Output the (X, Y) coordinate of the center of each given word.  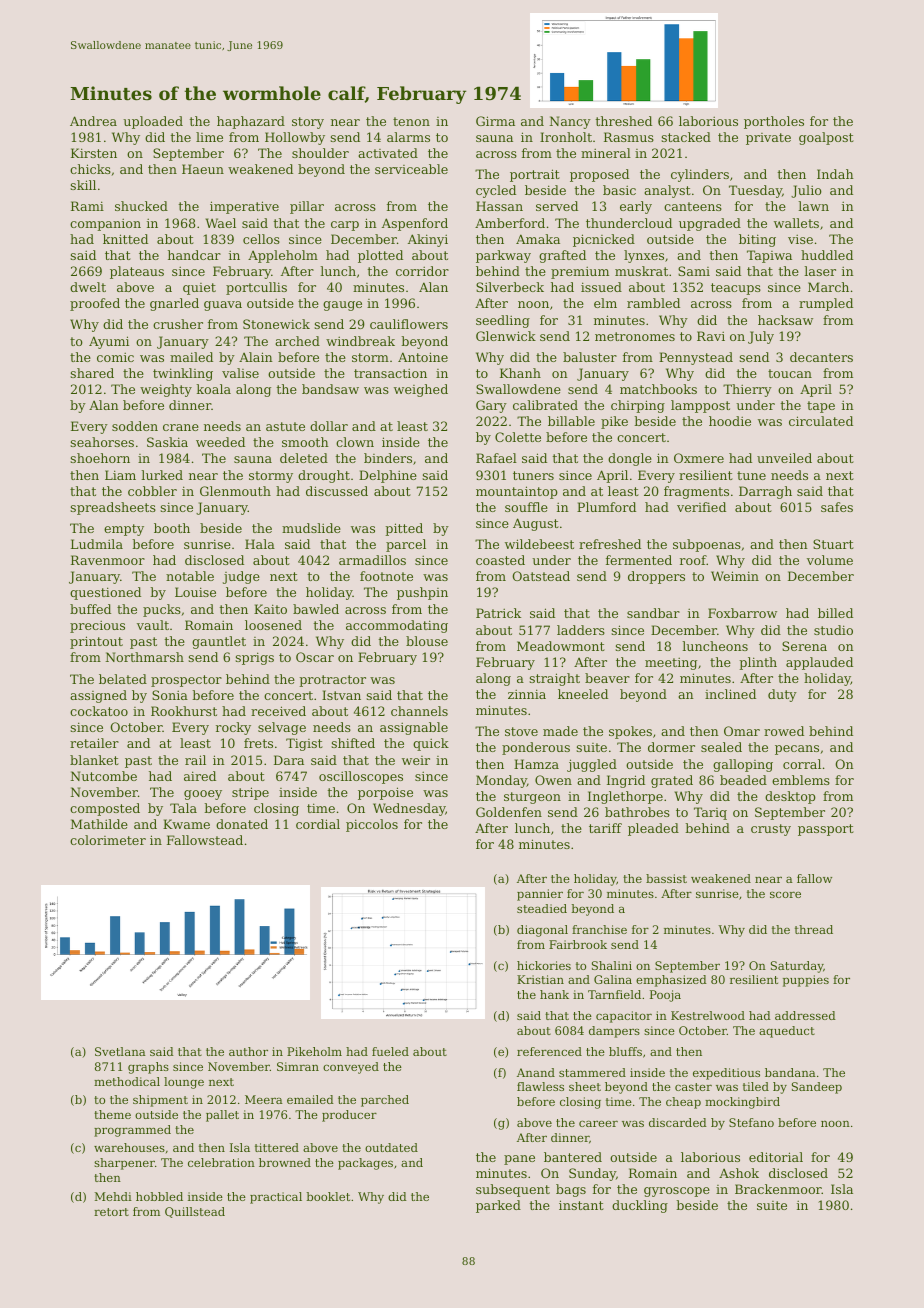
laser (820, 271)
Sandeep (817, 1088)
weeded (220, 442)
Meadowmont (561, 646)
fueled (390, 1051)
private (768, 139)
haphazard (251, 122)
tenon (411, 121)
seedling (503, 321)
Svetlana (120, 1051)
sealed (721, 747)
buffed (90, 609)
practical (276, 1198)
